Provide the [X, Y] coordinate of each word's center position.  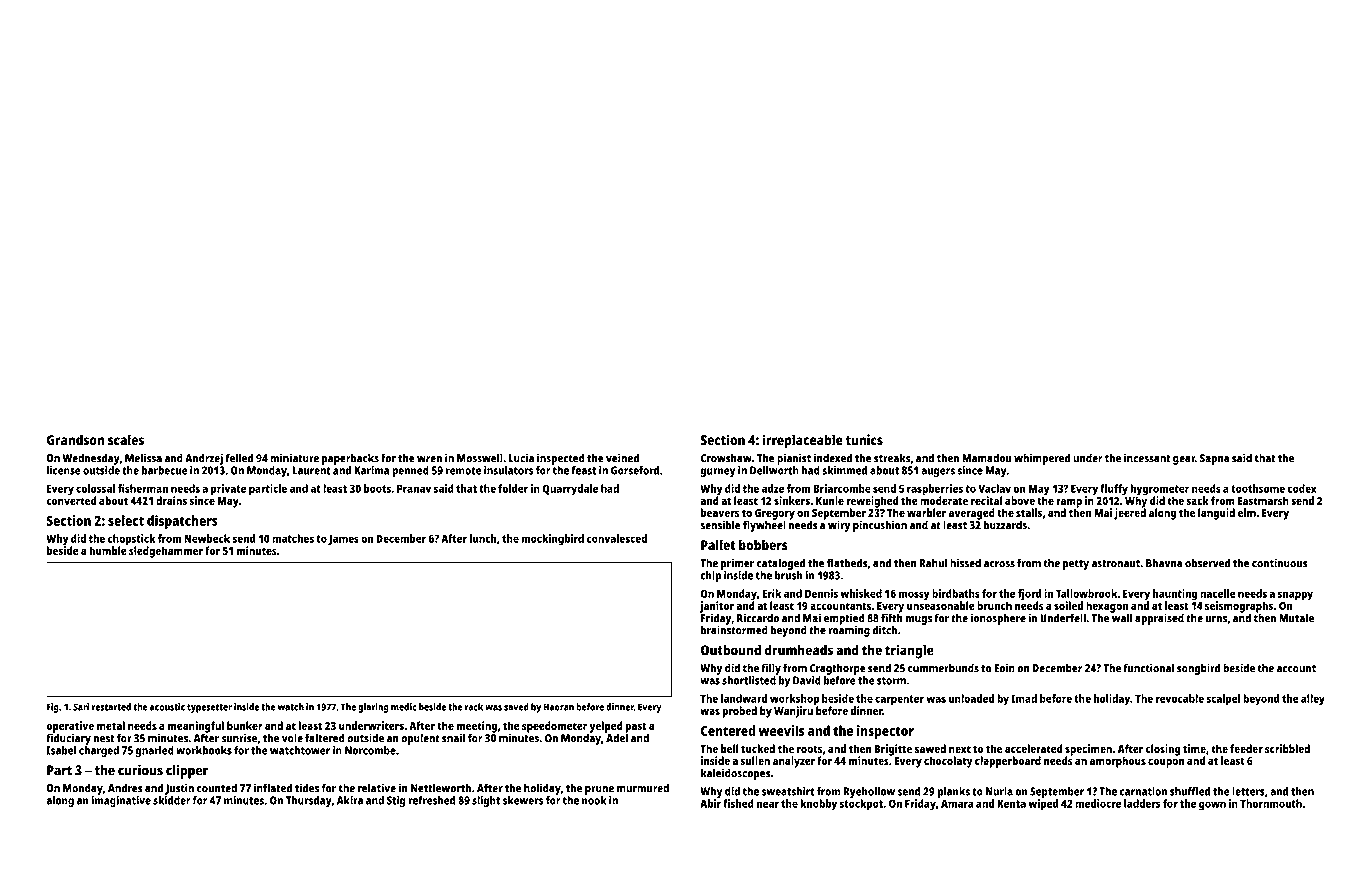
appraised [1159, 619]
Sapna [1214, 459]
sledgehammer [166, 552]
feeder [1246, 748]
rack [474, 707]
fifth [892, 618]
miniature [294, 458]
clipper [187, 771]
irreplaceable [803, 441]
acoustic [167, 707]
